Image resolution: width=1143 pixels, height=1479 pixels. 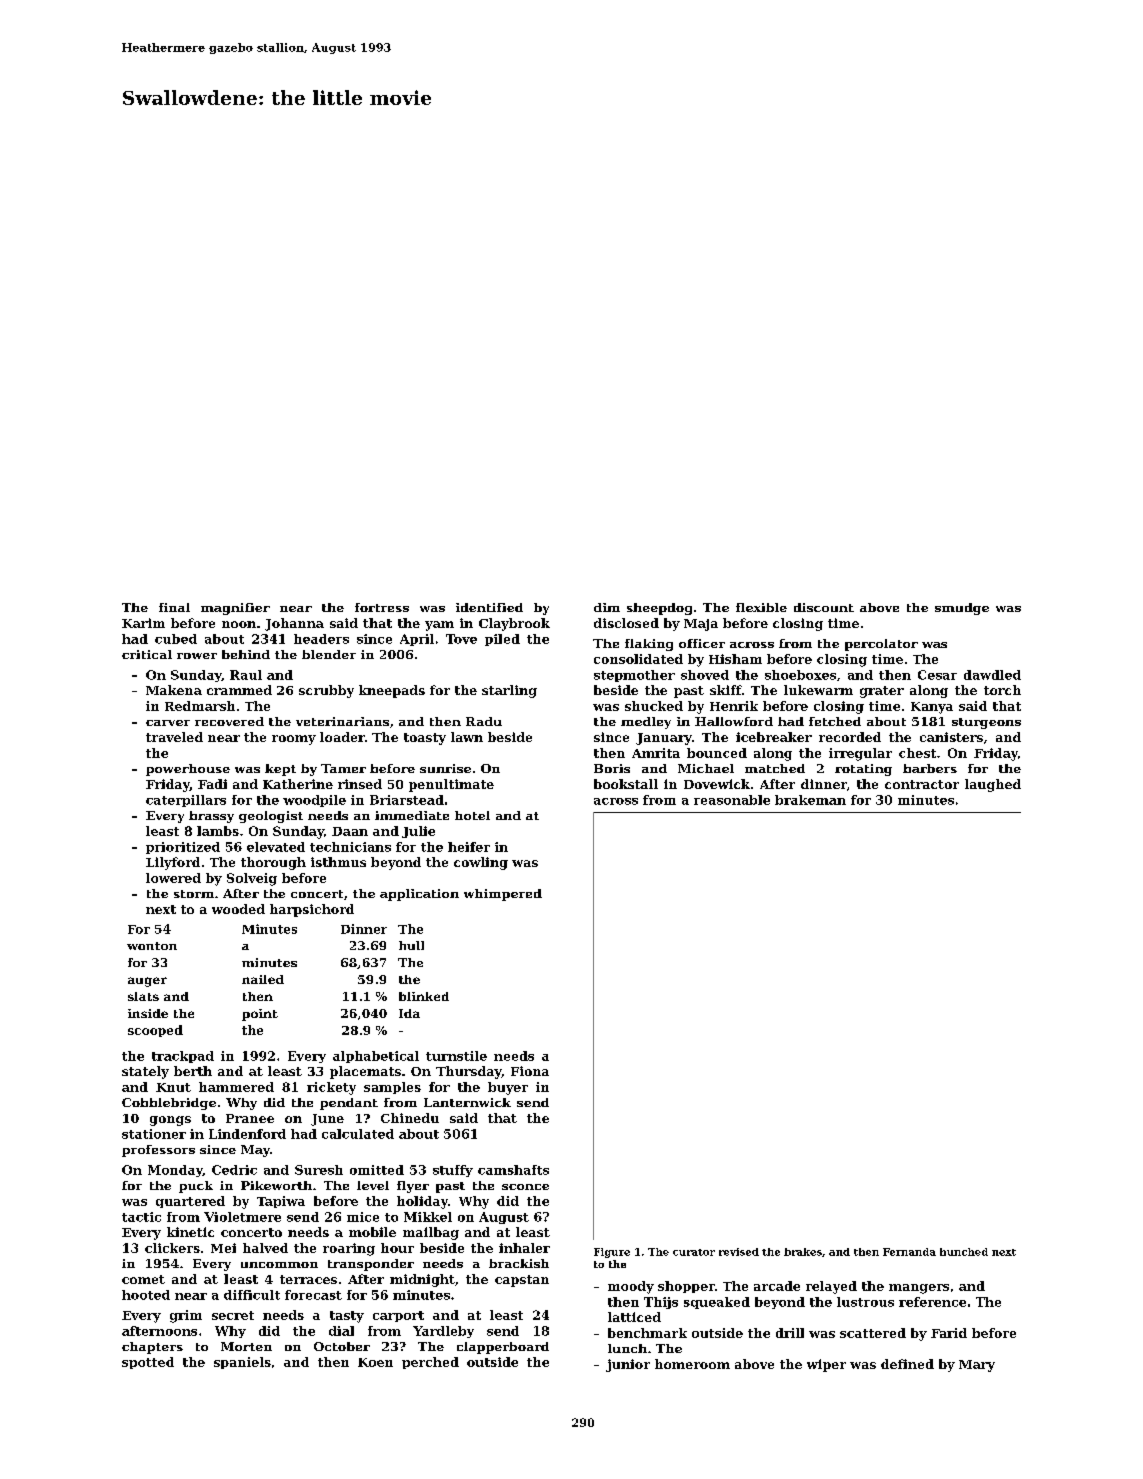 What do you see at coordinates (530, 1071) in the image?
I see `Fiona` at bounding box center [530, 1071].
